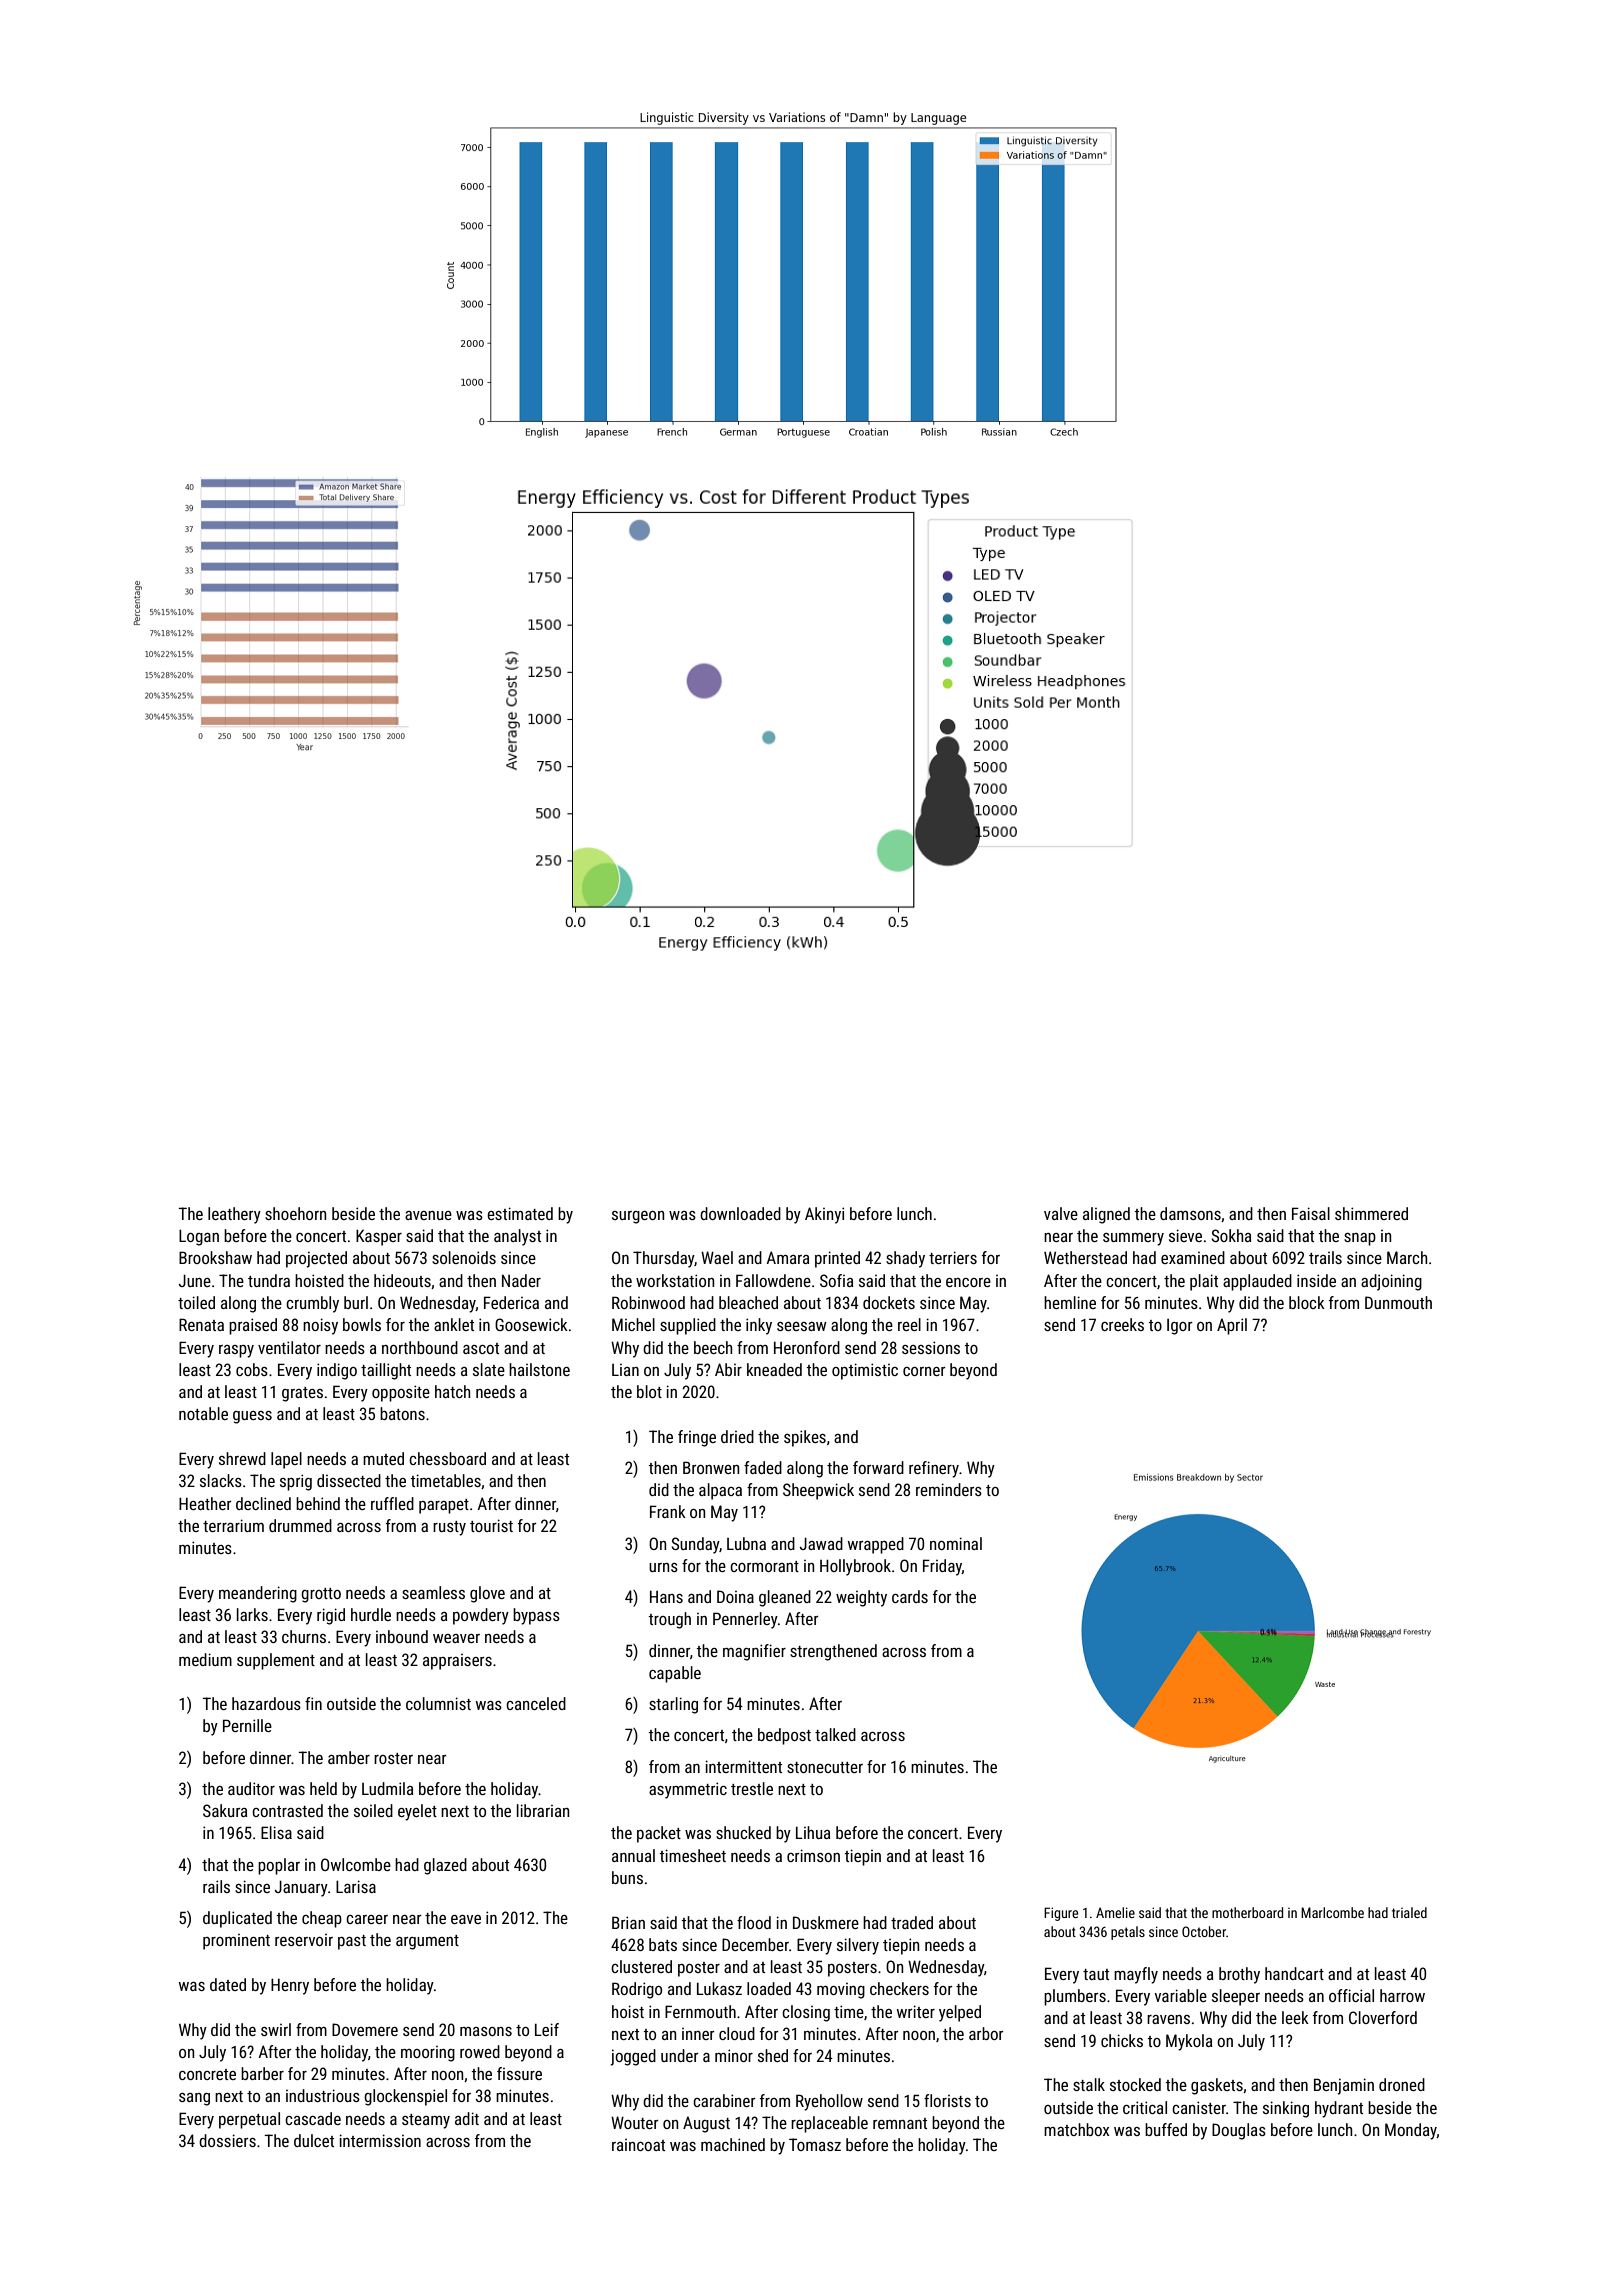  Describe the element at coordinates (924, 1371) in the screenshot. I see `corner` at that location.
